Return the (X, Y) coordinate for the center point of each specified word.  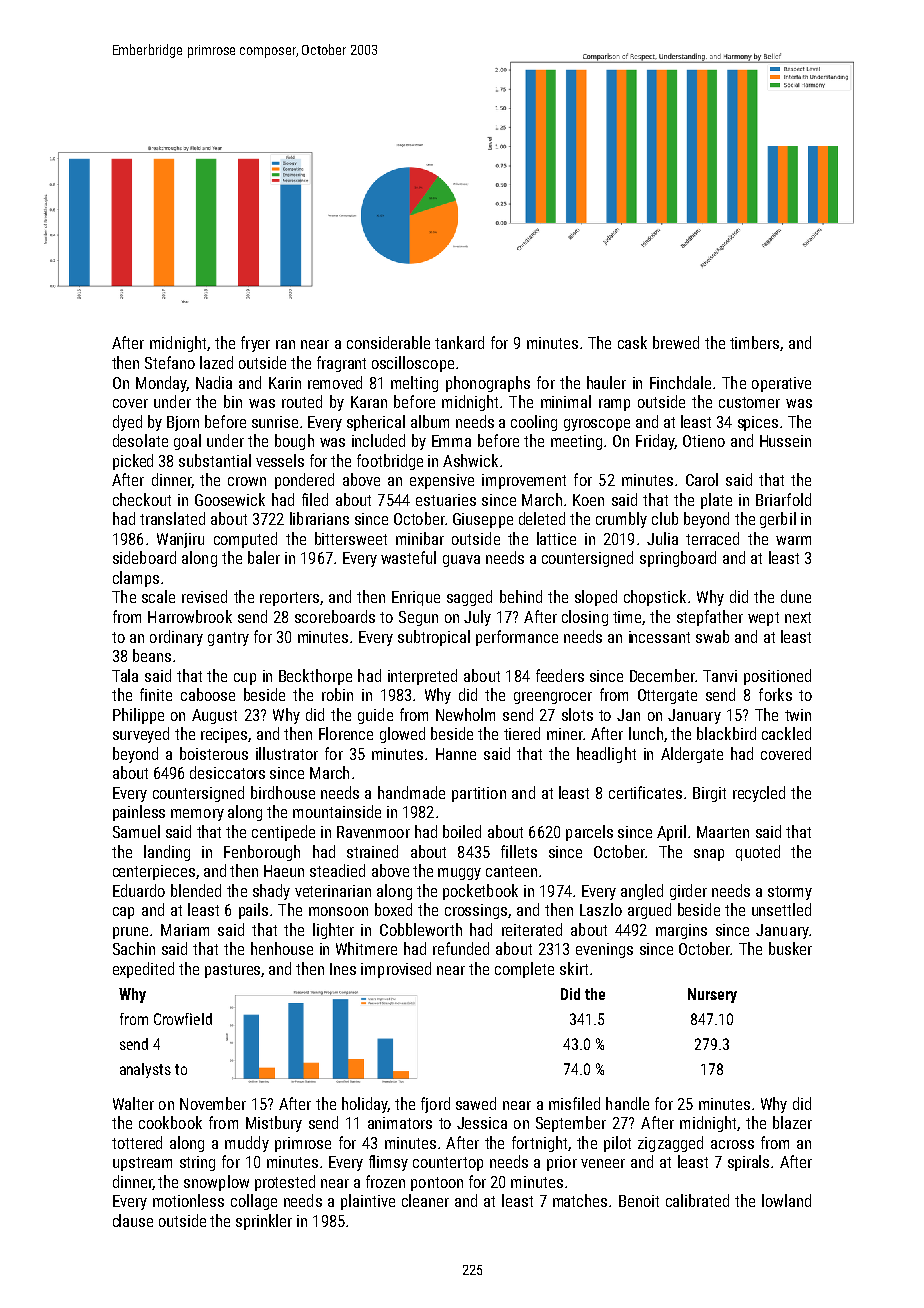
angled (642, 892)
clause (133, 1220)
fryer (255, 344)
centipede (283, 833)
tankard (459, 342)
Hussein (785, 441)
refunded (461, 948)
